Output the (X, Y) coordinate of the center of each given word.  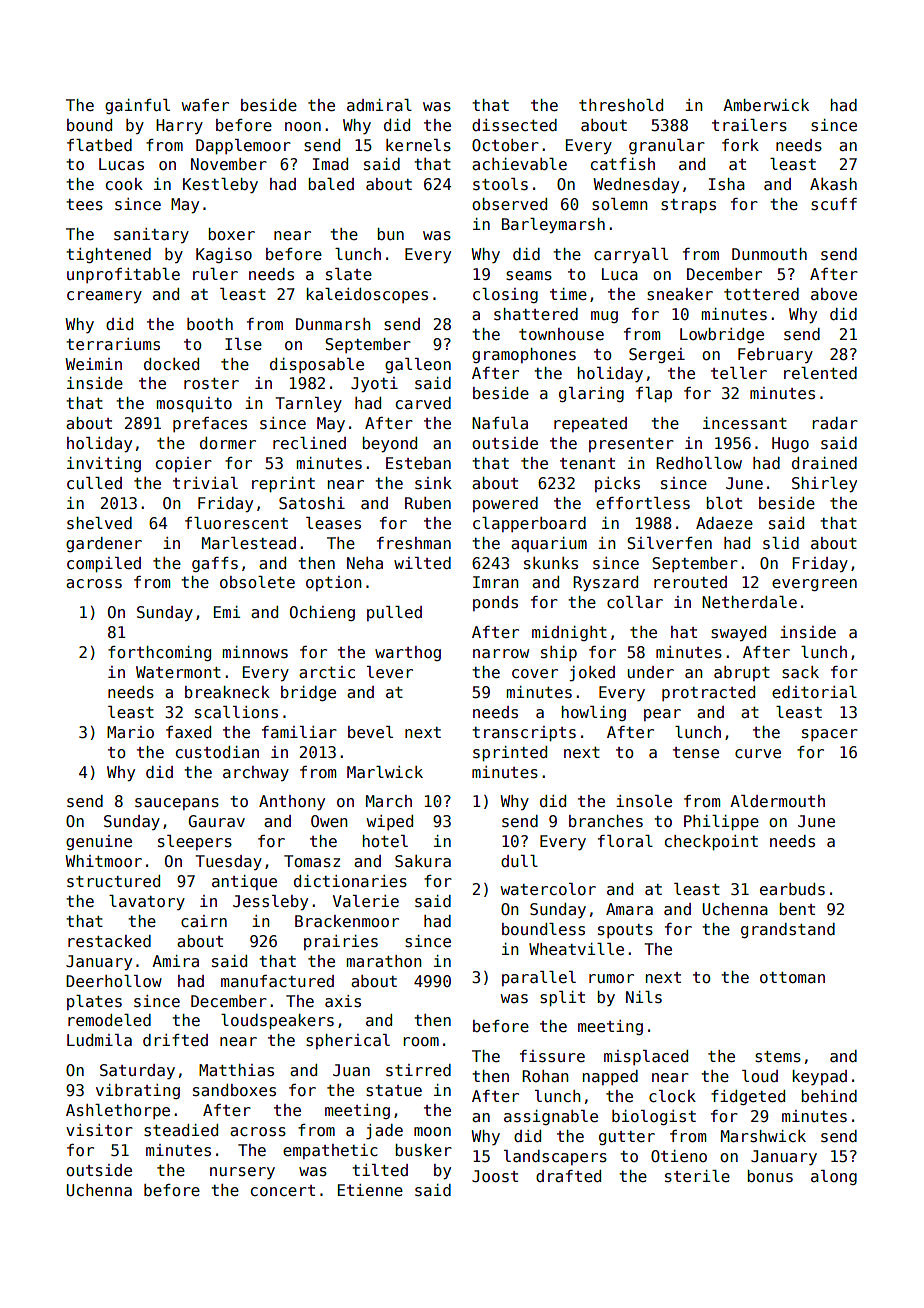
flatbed (99, 145)
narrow (501, 653)
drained (824, 463)
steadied (181, 1130)
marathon (384, 961)
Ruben (428, 503)
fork (740, 145)
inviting (104, 464)
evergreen (814, 585)
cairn (204, 921)
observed (509, 204)
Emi (227, 612)
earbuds (792, 889)
